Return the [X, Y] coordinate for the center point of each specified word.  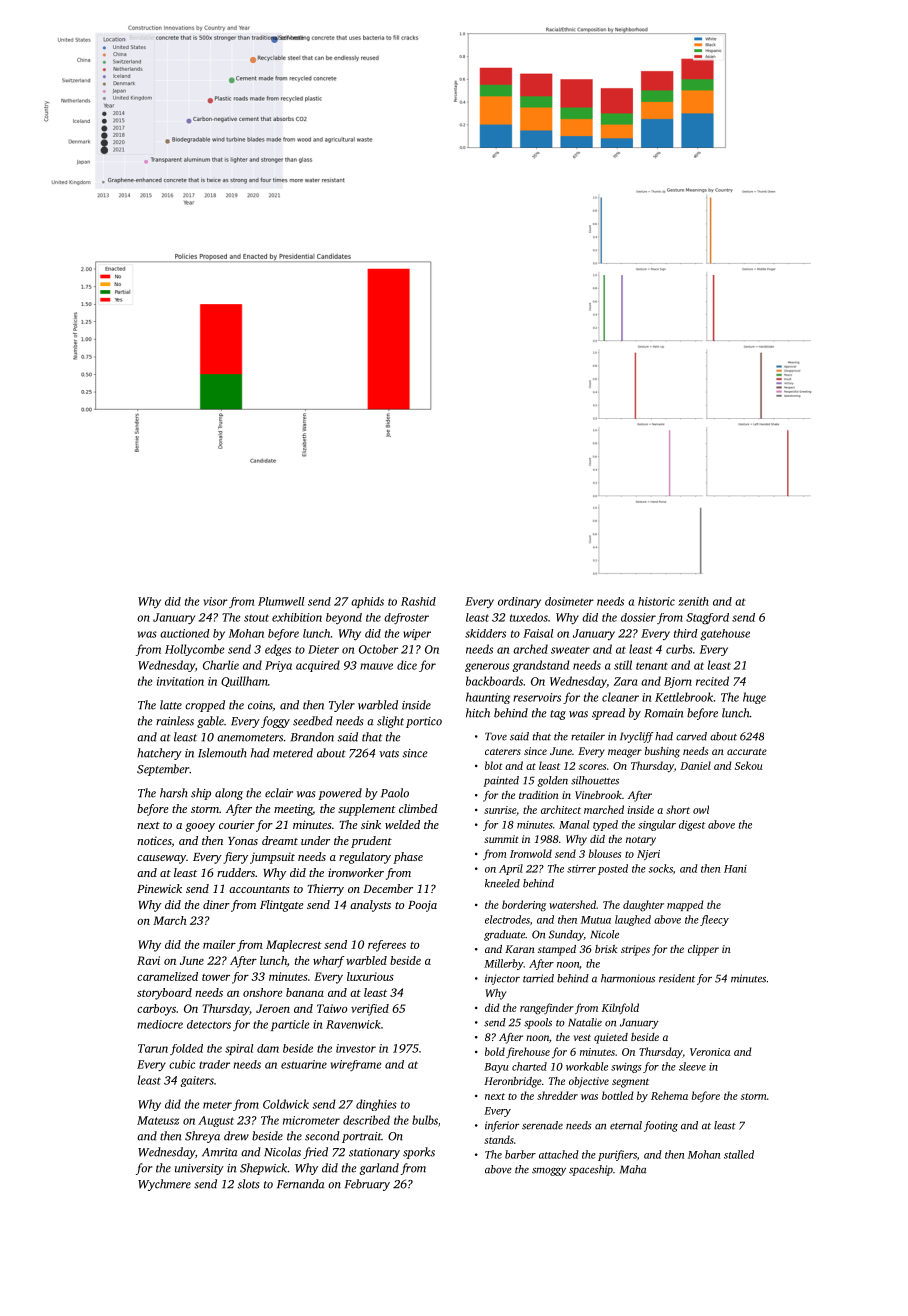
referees [387, 946]
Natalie [585, 1022]
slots [248, 1184]
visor [215, 601]
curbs [679, 649]
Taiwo [332, 1008]
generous [487, 667]
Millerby [504, 964]
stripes [635, 950]
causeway [161, 859]
